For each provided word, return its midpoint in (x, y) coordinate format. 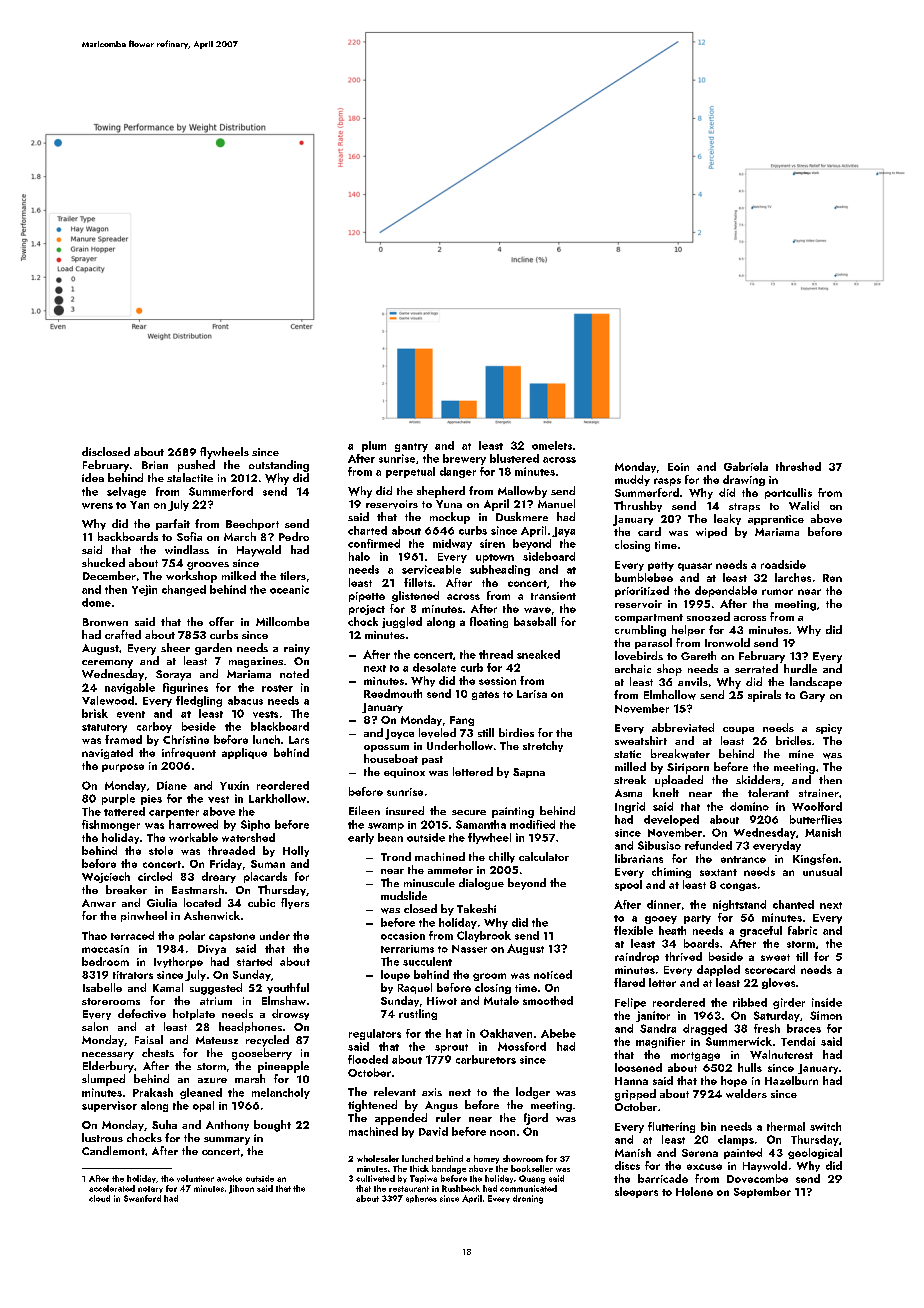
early (361, 838)
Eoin (678, 467)
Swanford (142, 1198)
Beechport (252, 524)
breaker (126, 889)
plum (374, 446)
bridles (793, 740)
